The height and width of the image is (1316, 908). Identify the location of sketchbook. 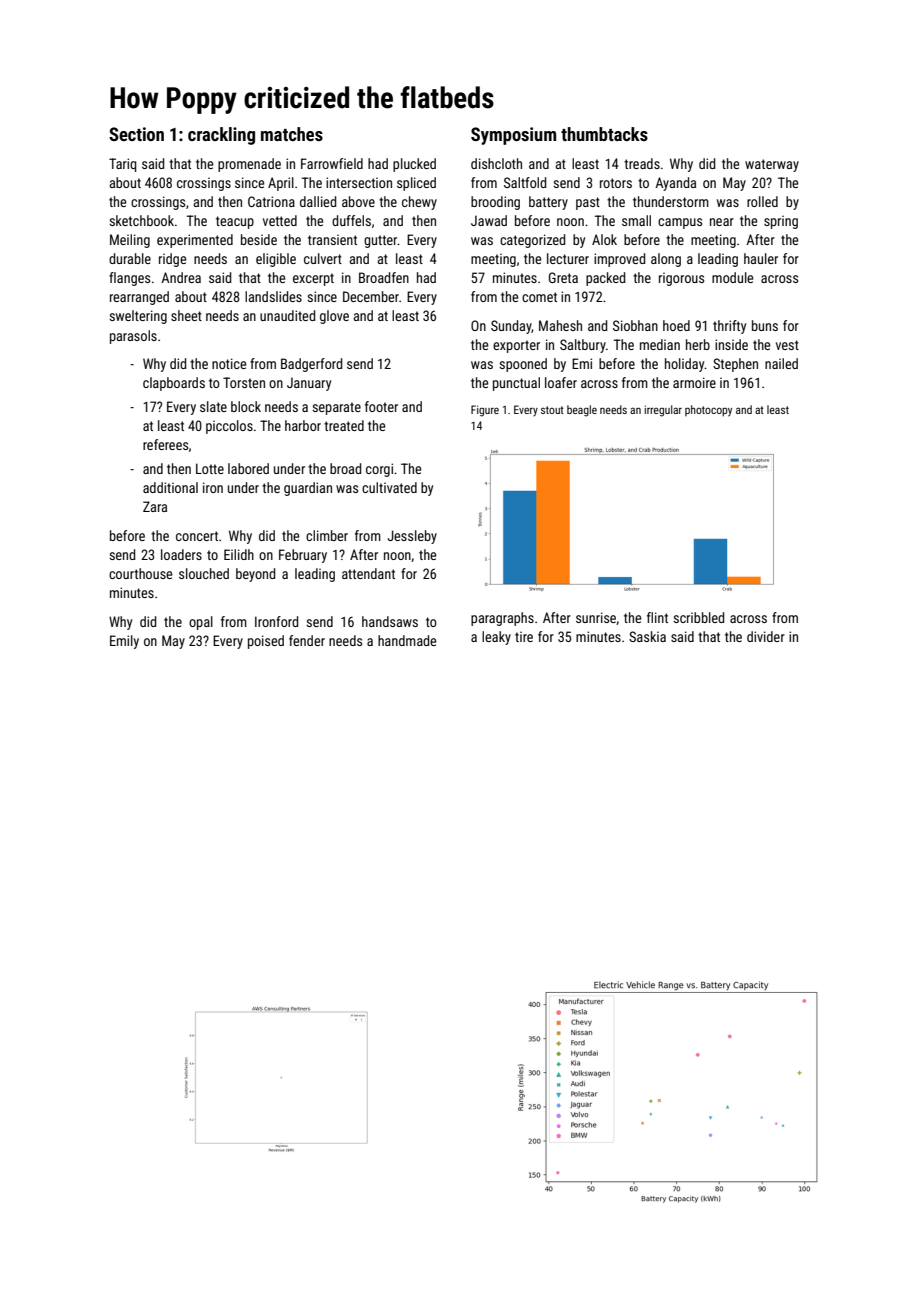
(141, 220).
